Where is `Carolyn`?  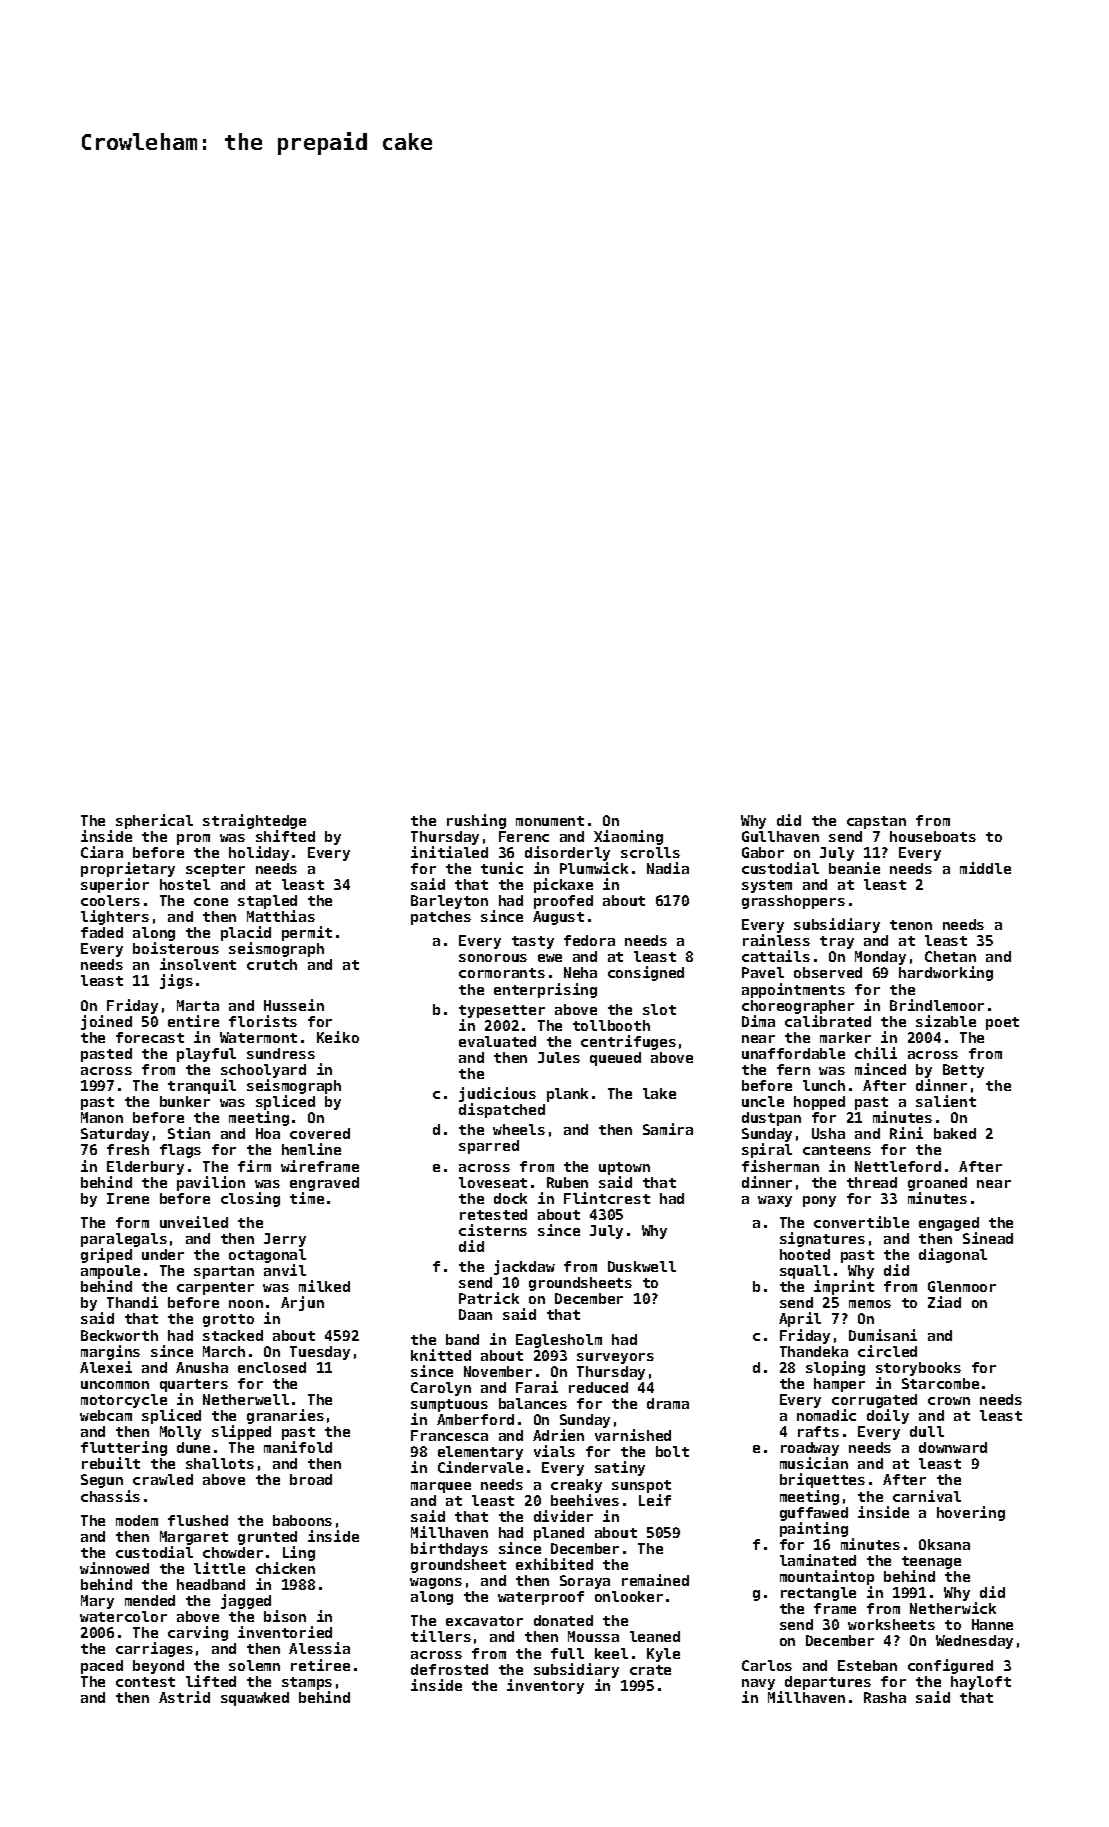
Carolyn is located at coordinates (441, 1389).
